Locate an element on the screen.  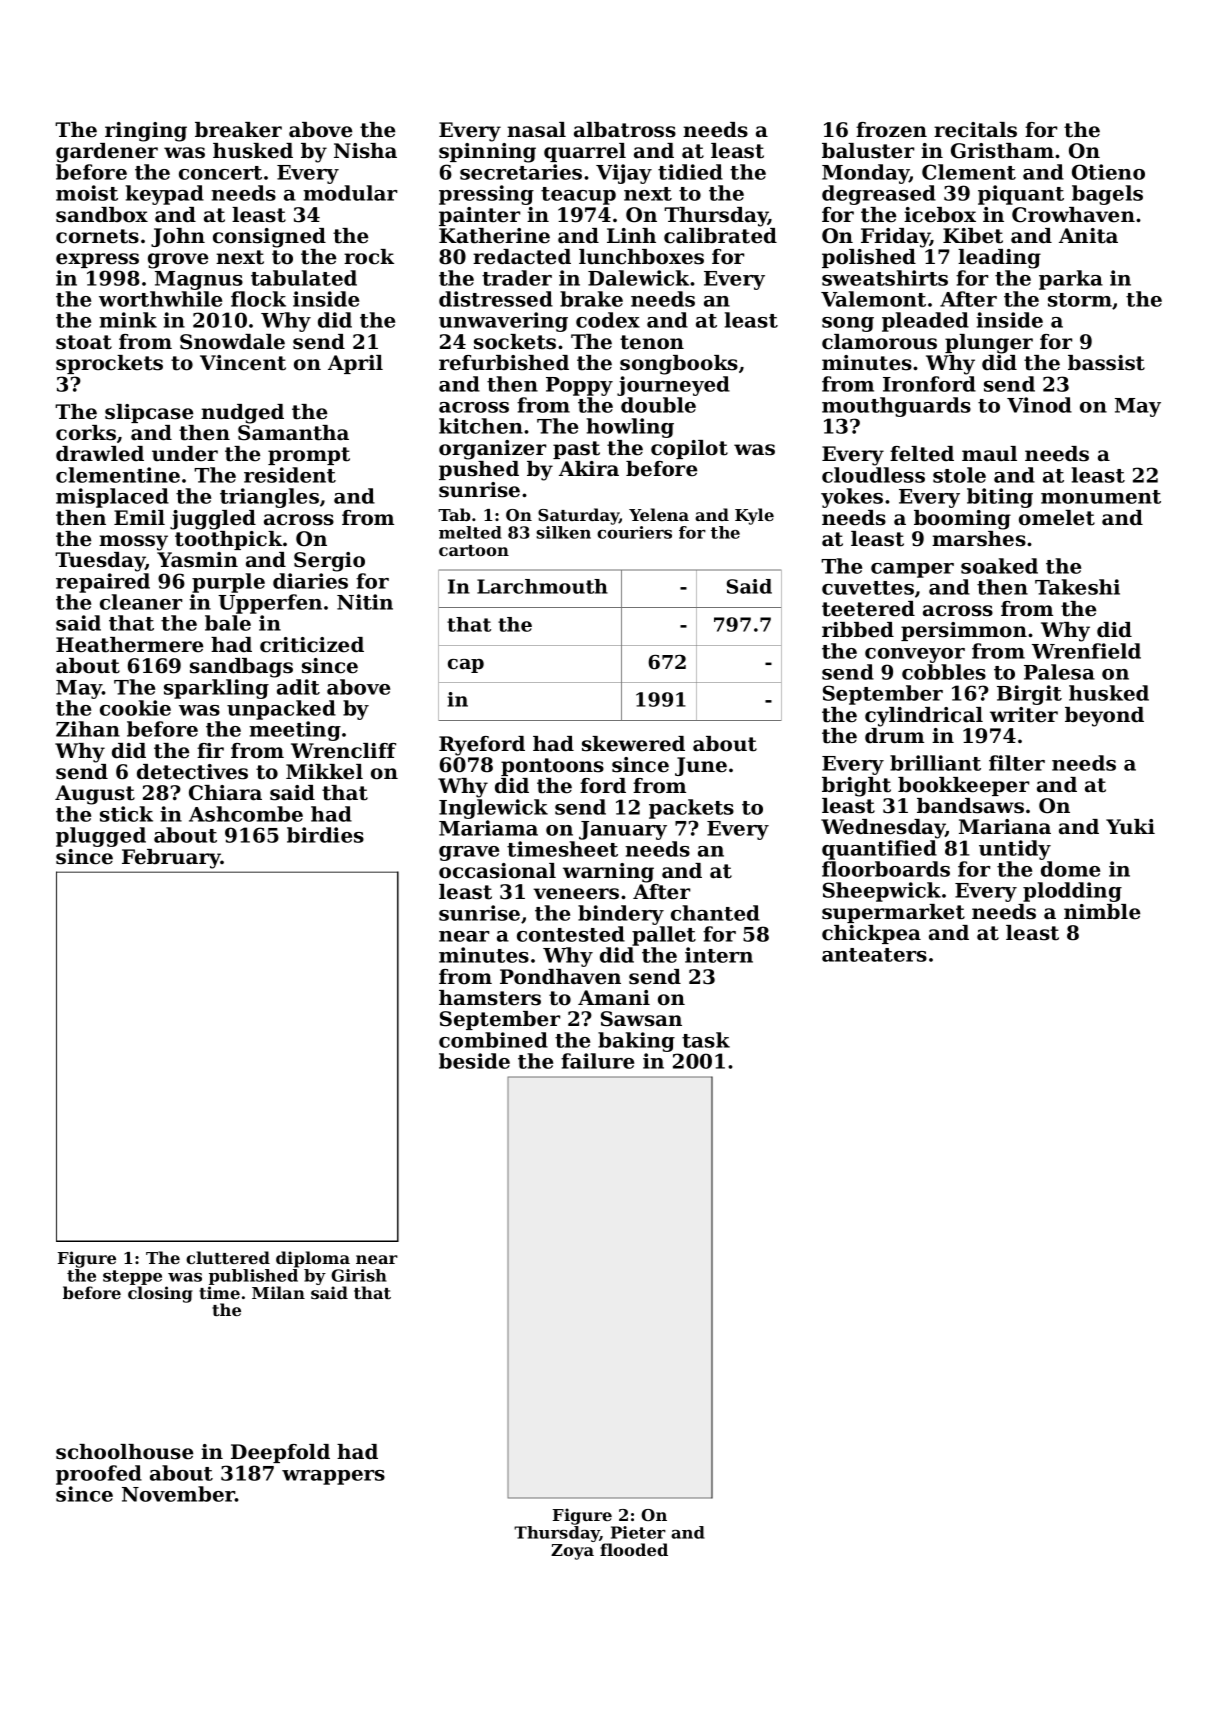
teetered is located at coordinates (868, 609).
